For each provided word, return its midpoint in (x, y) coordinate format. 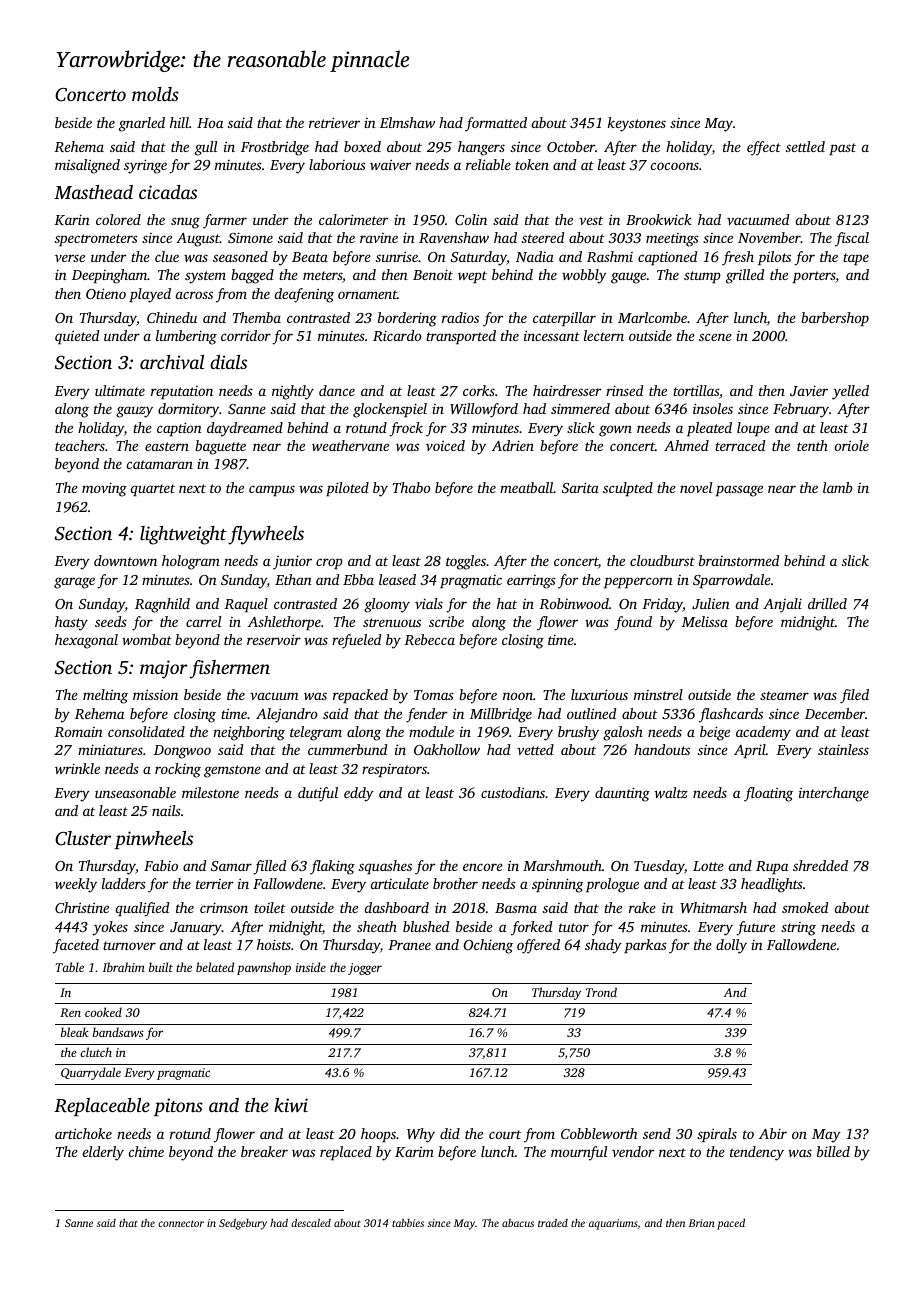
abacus (518, 1223)
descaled (311, 1222)
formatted (496, 124)
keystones (637, 124)
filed (854, 696)
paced (731, 1224)
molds (155, 94)
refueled (356, 641)
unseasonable (135, 792)
